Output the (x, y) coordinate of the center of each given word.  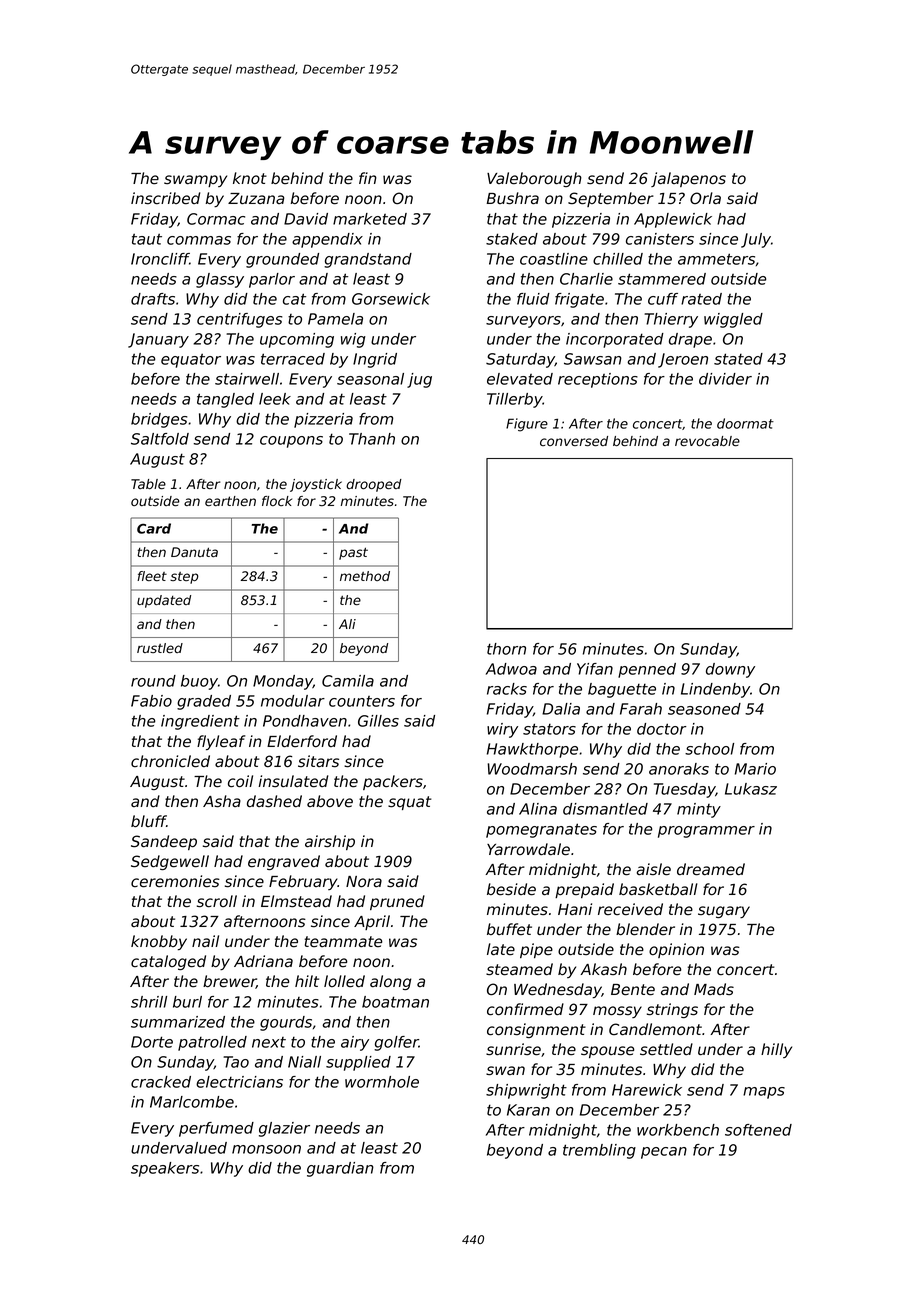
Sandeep (164, 842)
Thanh (372, 439)
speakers (165, 1169)
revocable (707, 441)
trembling (599, 1151)
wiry (502, 730)
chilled (618, 259)
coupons (291, 442)
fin (368, 178)
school (709, 749)
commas (199, 240)
